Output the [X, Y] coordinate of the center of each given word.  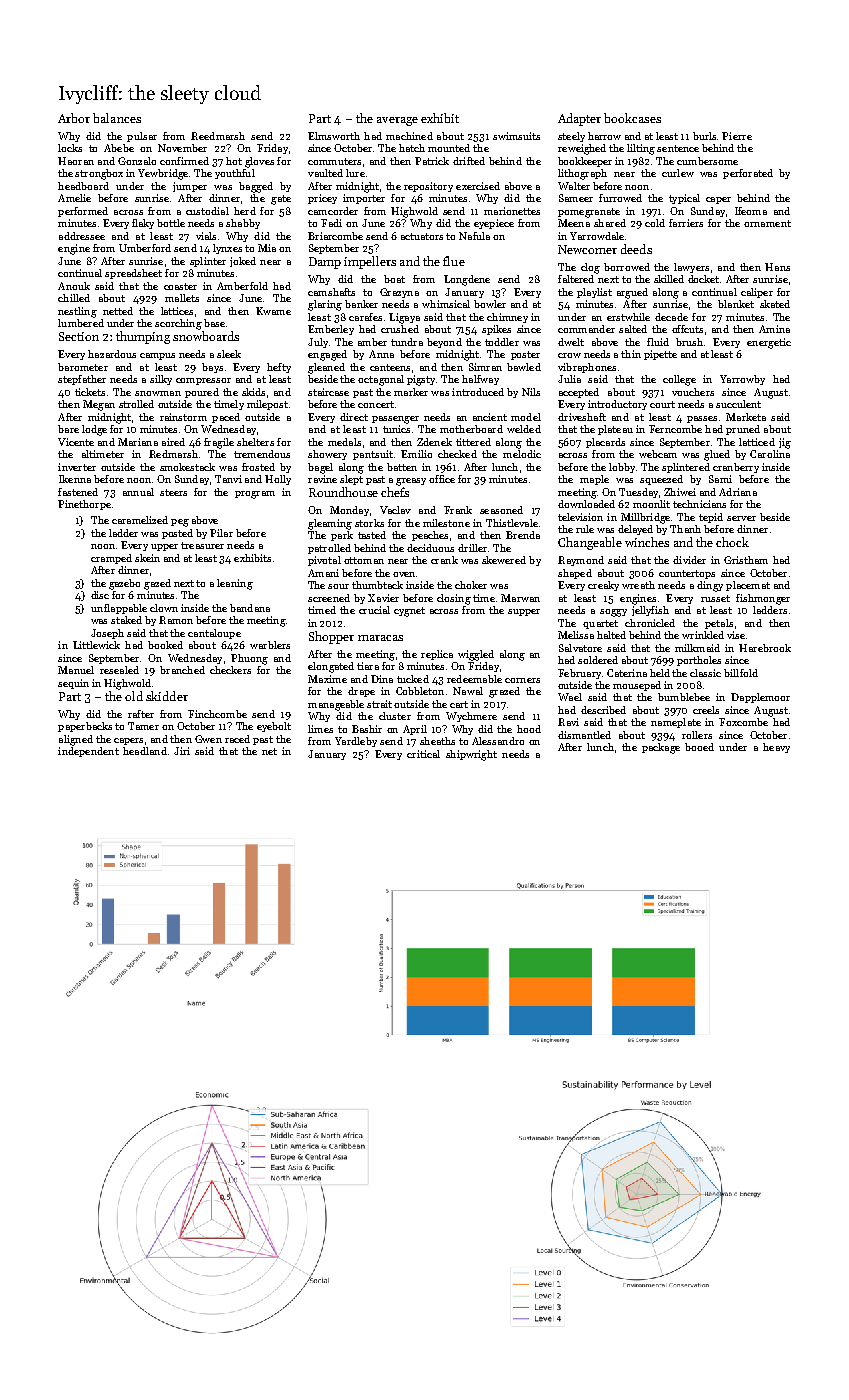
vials [206, 236]
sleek [229, 354]
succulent [738, 404]
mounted [449, 148]
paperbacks [85, 727]
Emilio [416, 454]
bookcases [632, 118]
